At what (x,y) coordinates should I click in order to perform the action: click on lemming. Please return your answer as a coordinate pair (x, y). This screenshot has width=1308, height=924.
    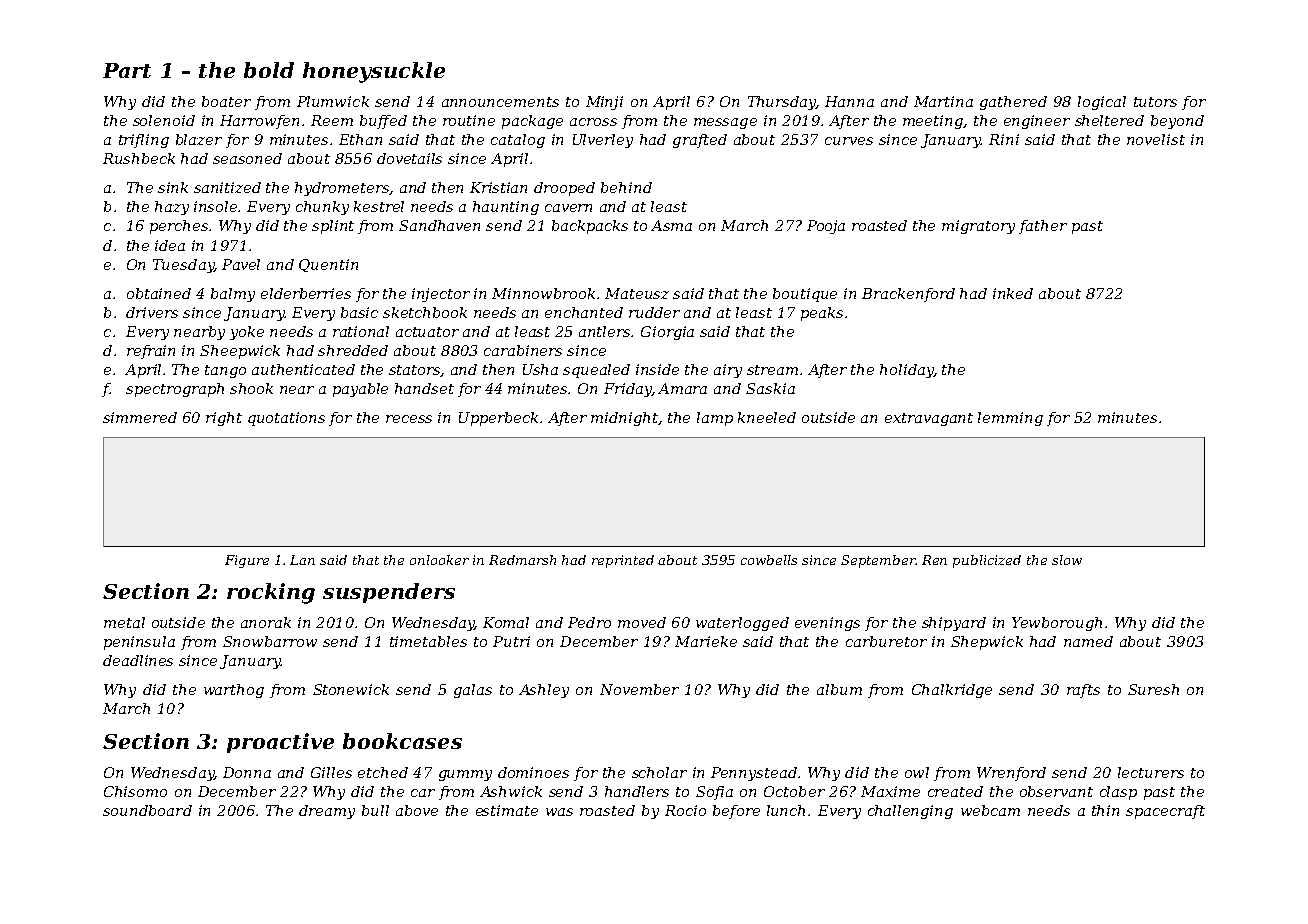
    Looking at the image, I should click on (1010, 419).
